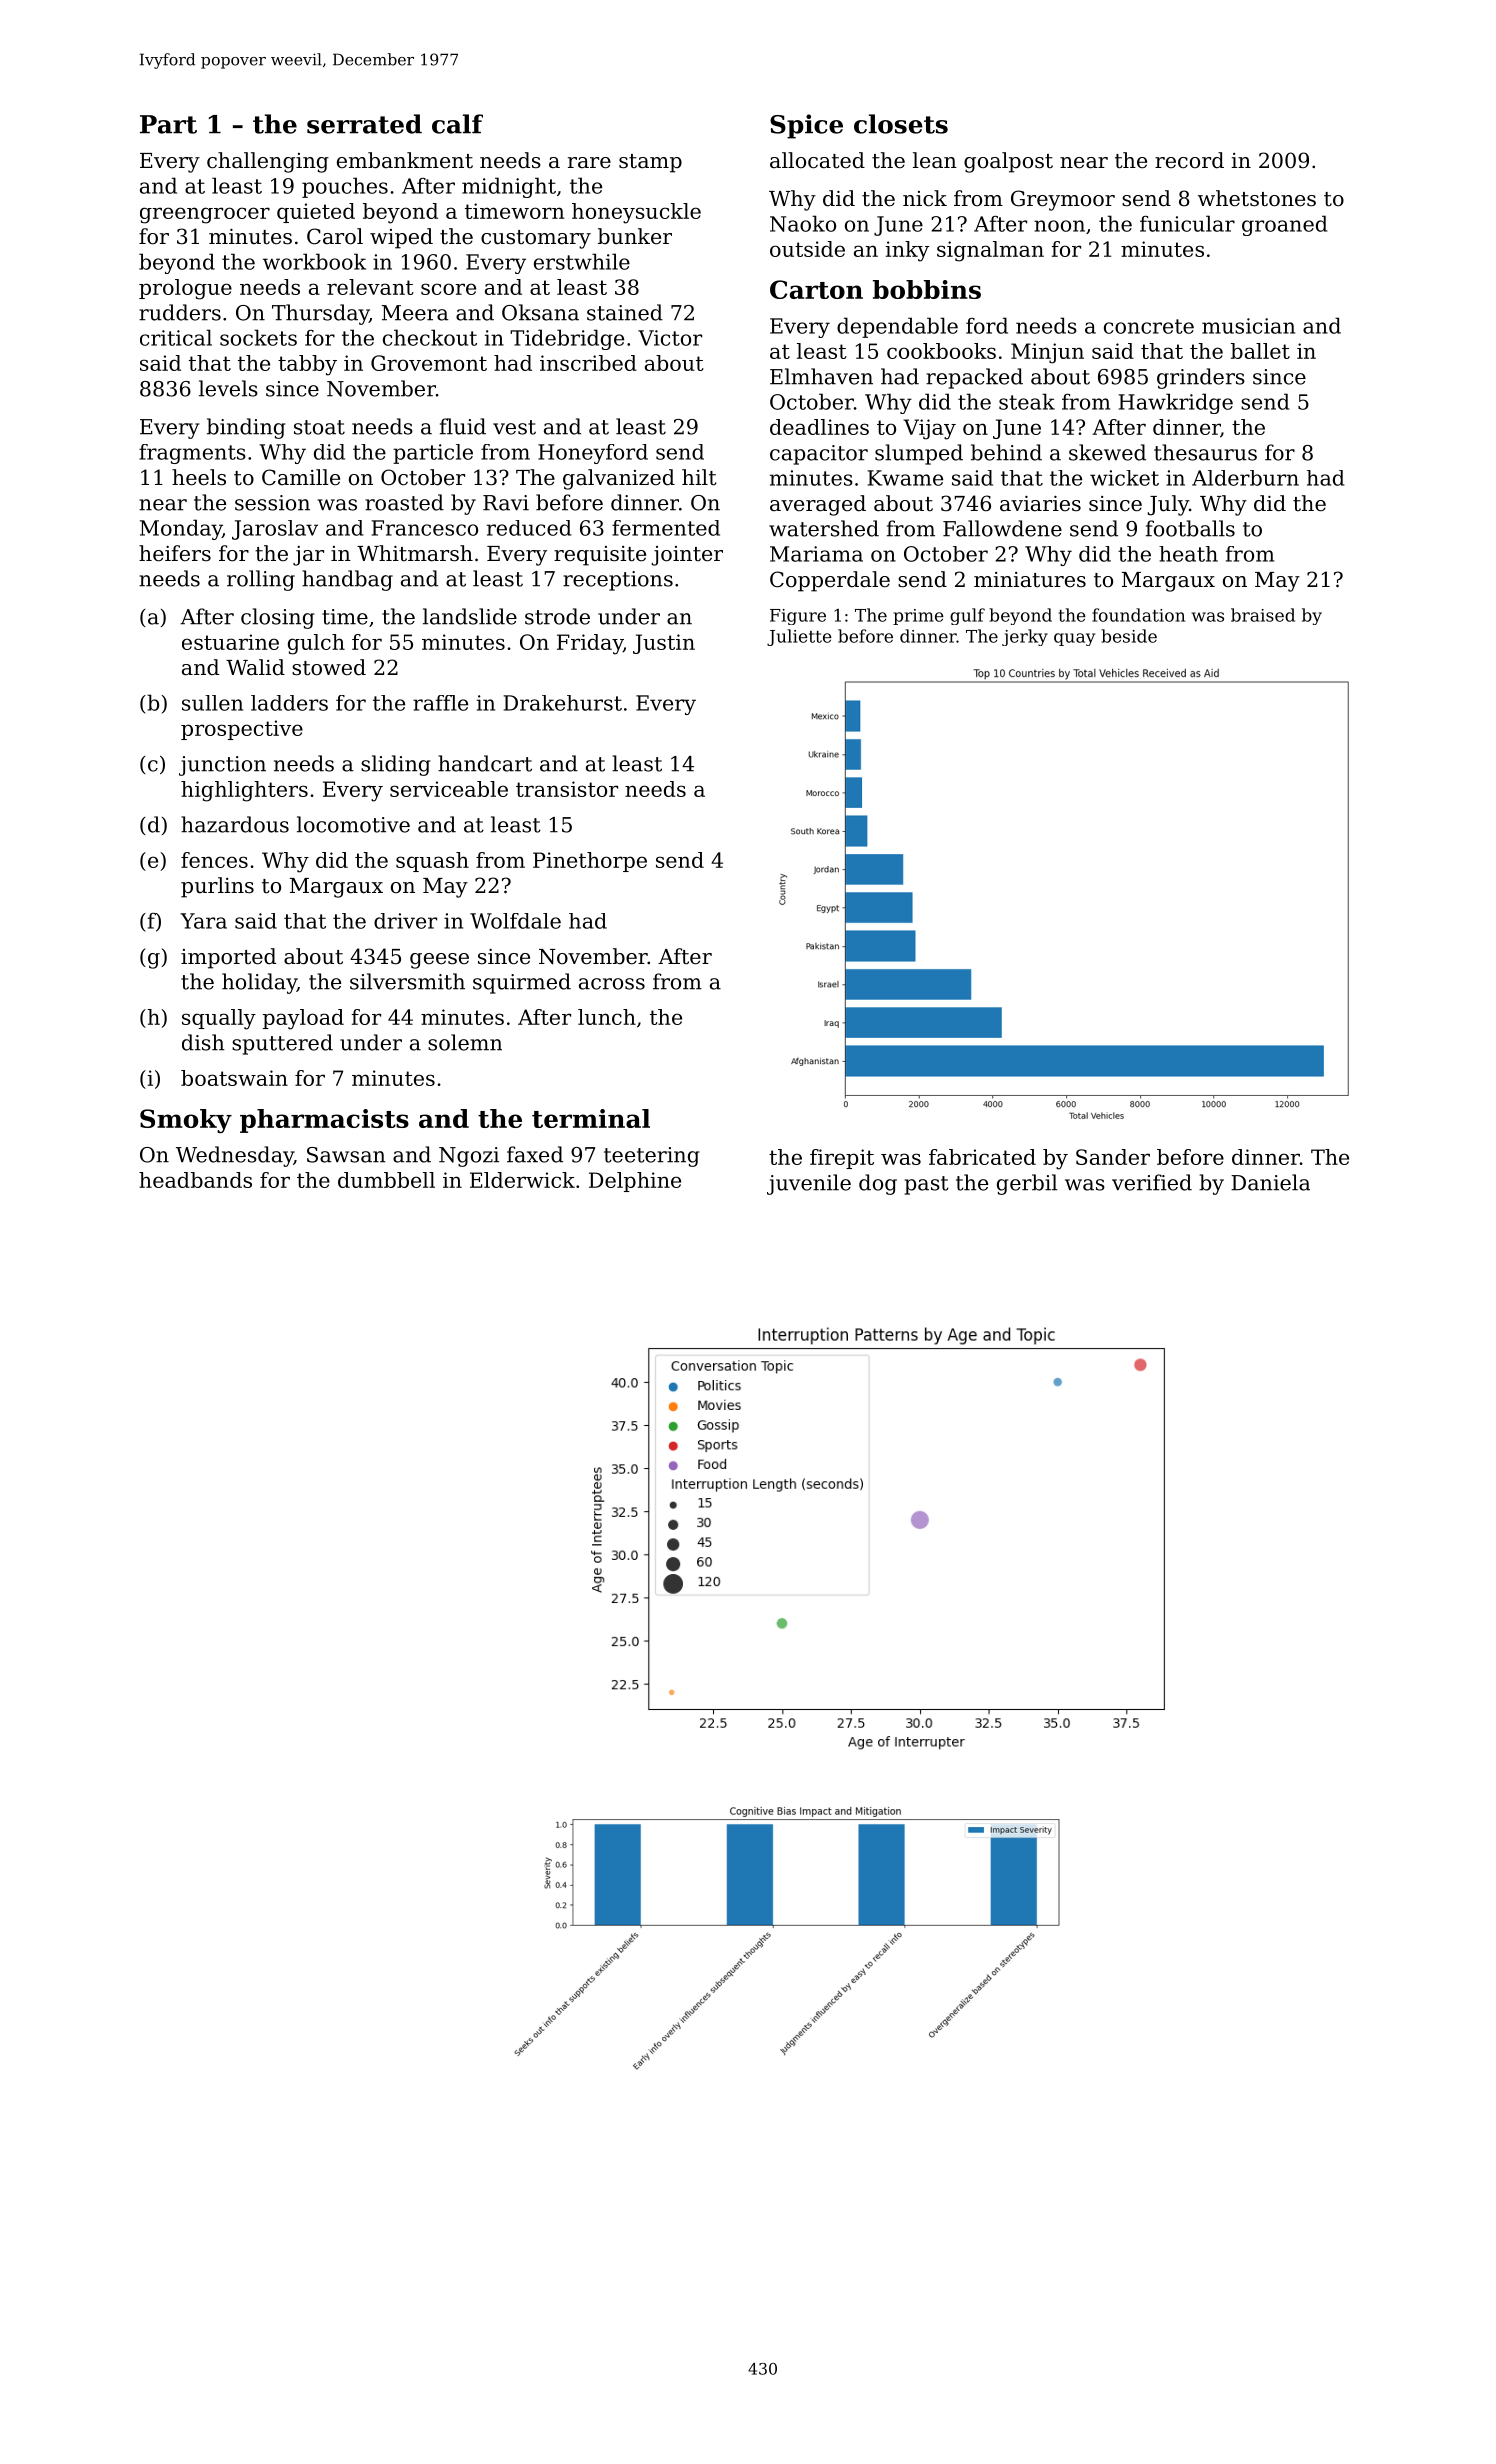 The height and width of the document is (2464, 1496). I want to click on behind, so click(1006, 452).
